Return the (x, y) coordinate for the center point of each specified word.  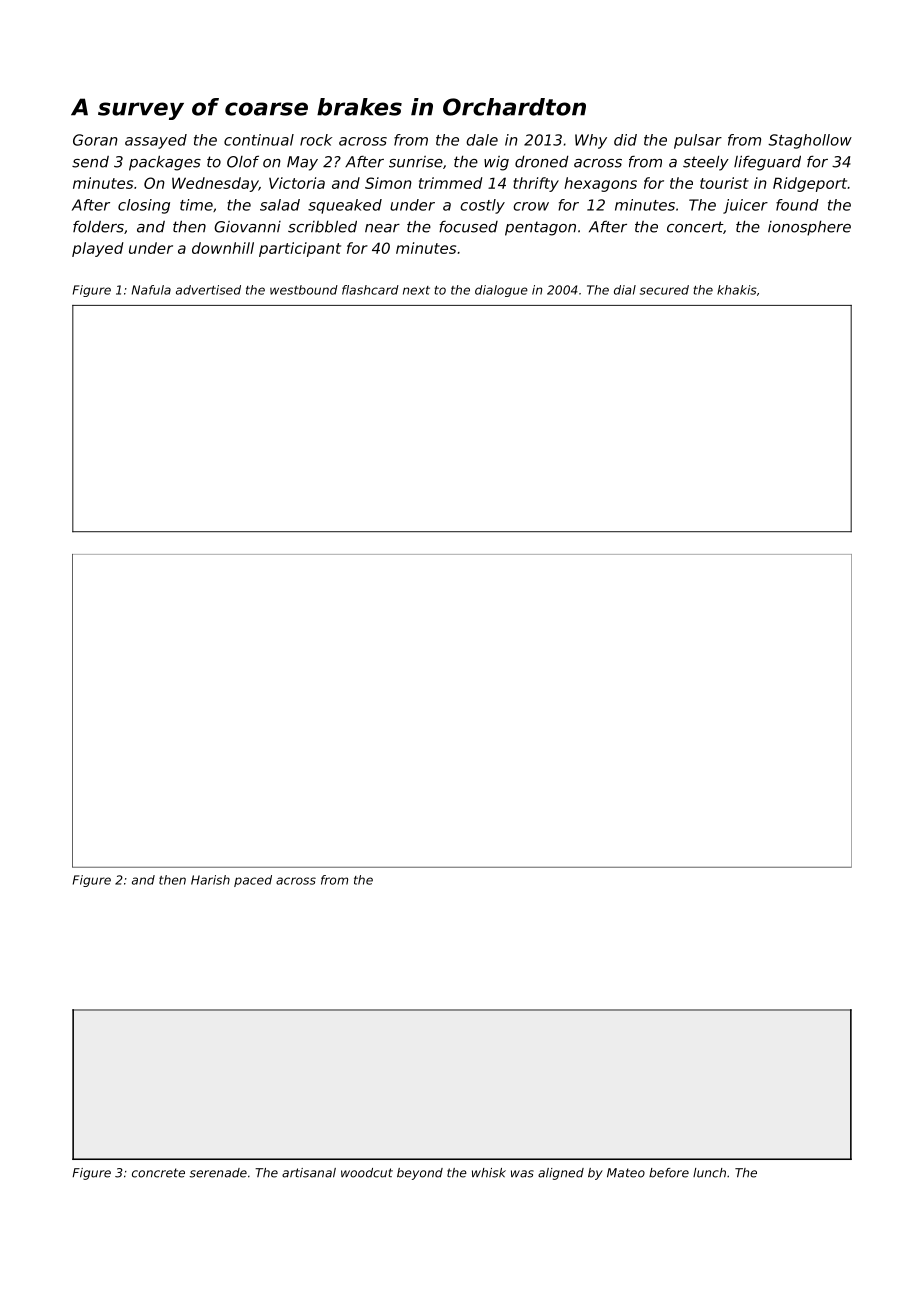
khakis (737, 290)
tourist (724, 183)
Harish (210, 880)
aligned (561, 1174)
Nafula (151, 290)
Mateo (626, 1173)
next (416, 290)
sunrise (416, 162)
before (669, 1173)
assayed (156, 141)
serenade (218, 1173)
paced (253, 881)
